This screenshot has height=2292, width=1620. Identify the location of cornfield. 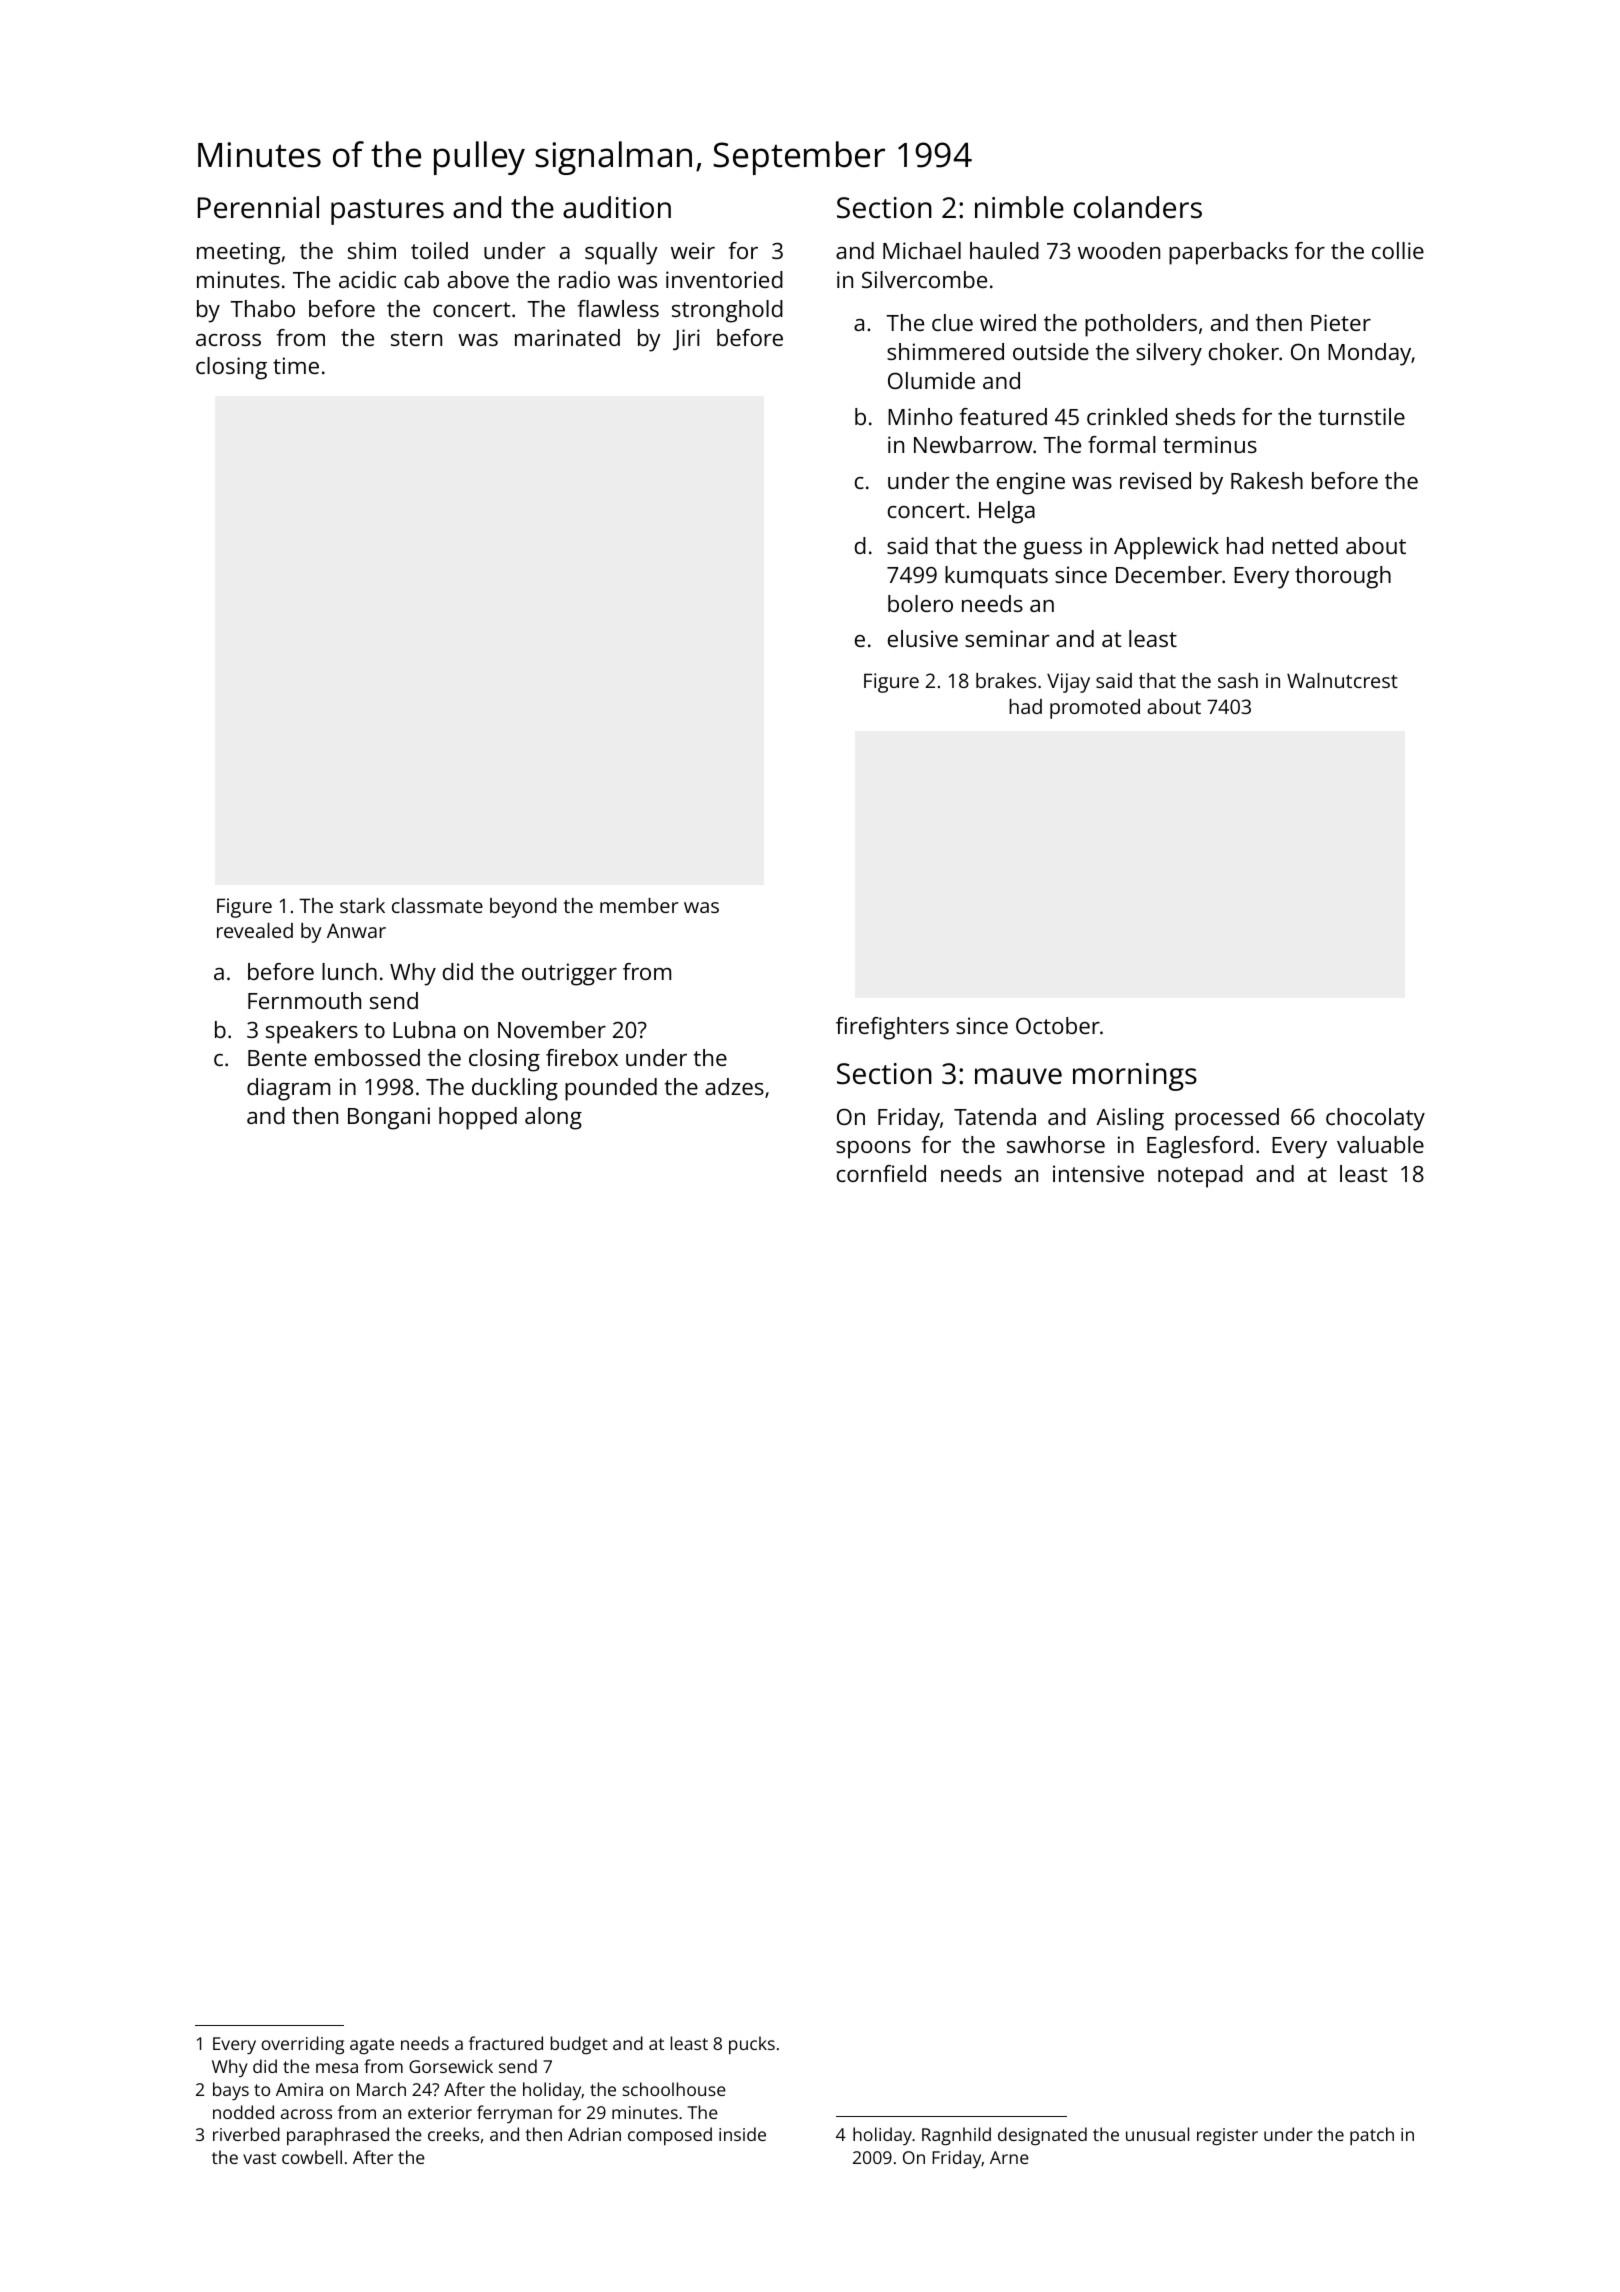
(881, 1173).
